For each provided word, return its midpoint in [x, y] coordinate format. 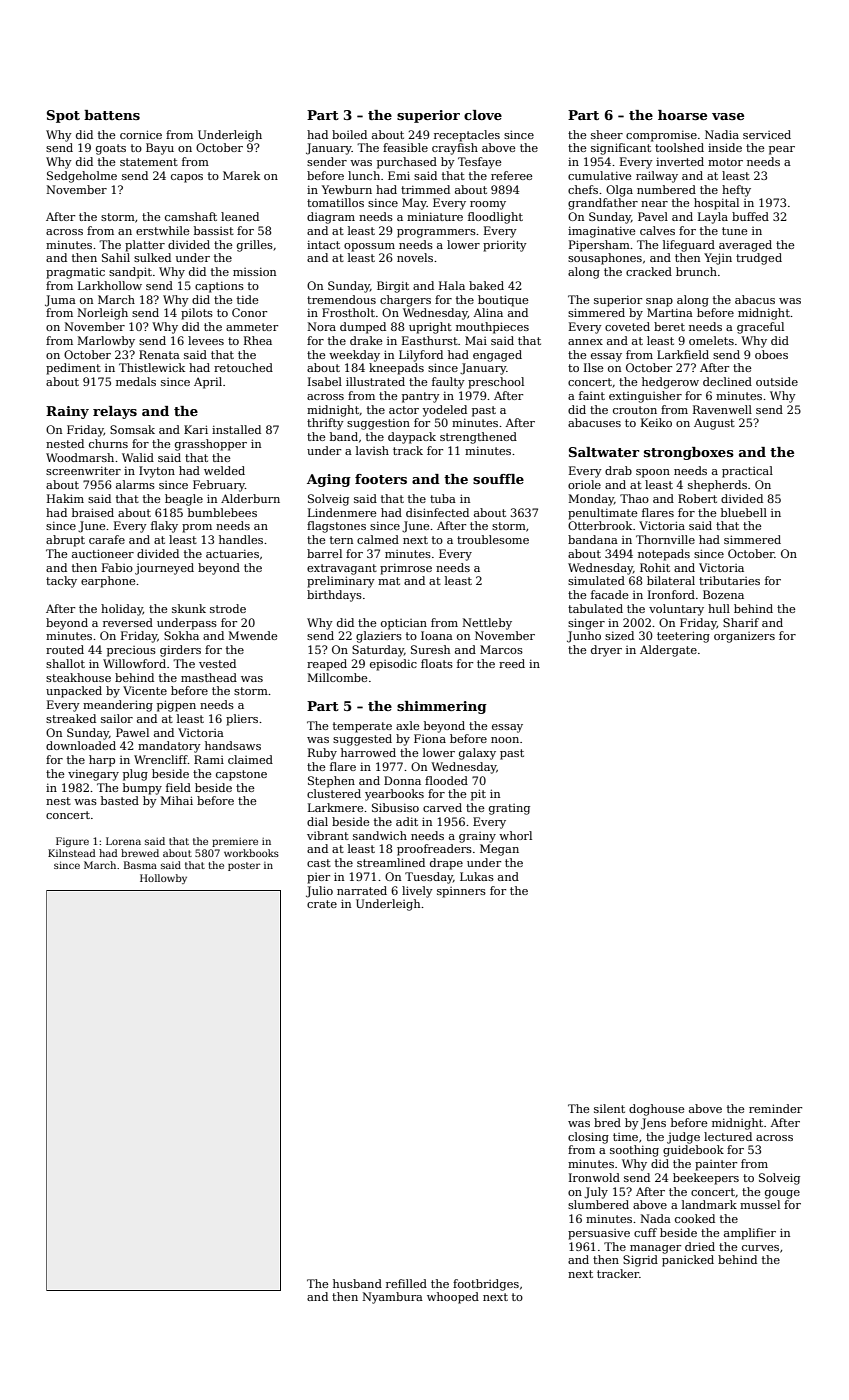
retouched [243, 367]
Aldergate [668, 651]
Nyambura [392, 1298]
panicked [688, 1261]
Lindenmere [342, 512]
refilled [406, 1283]
